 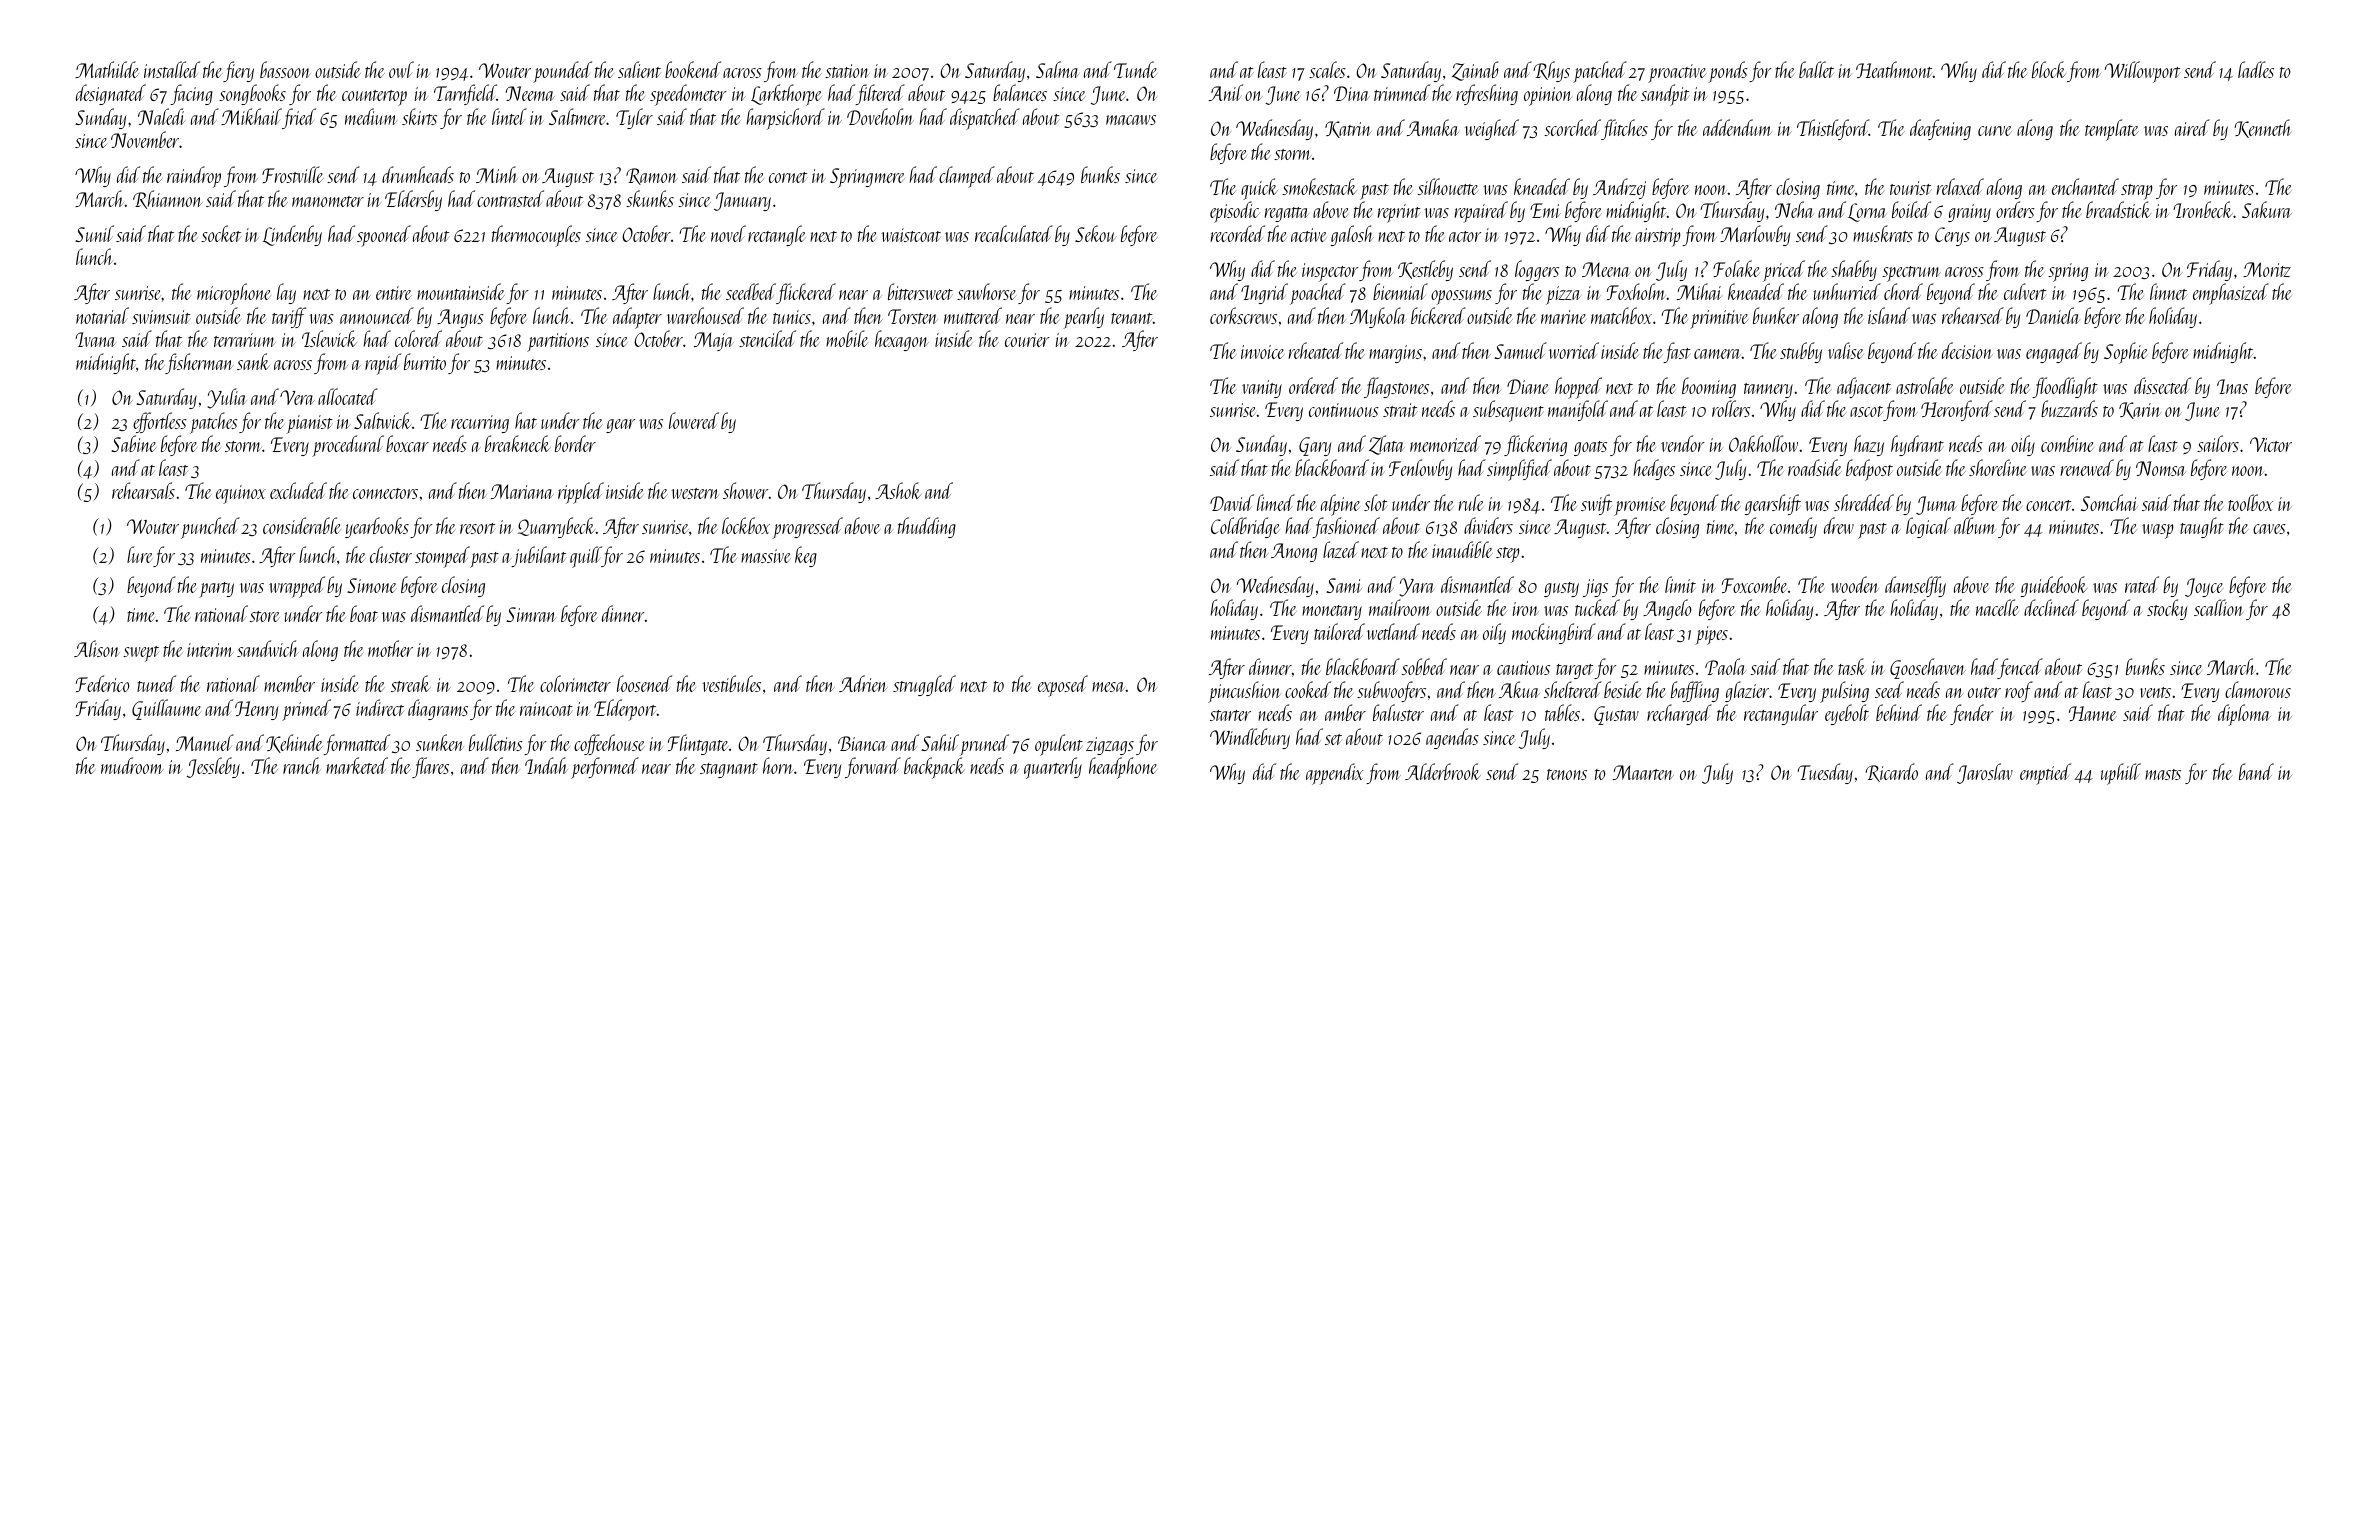 I want to click on raindrop, so click(x=194, y=177).
